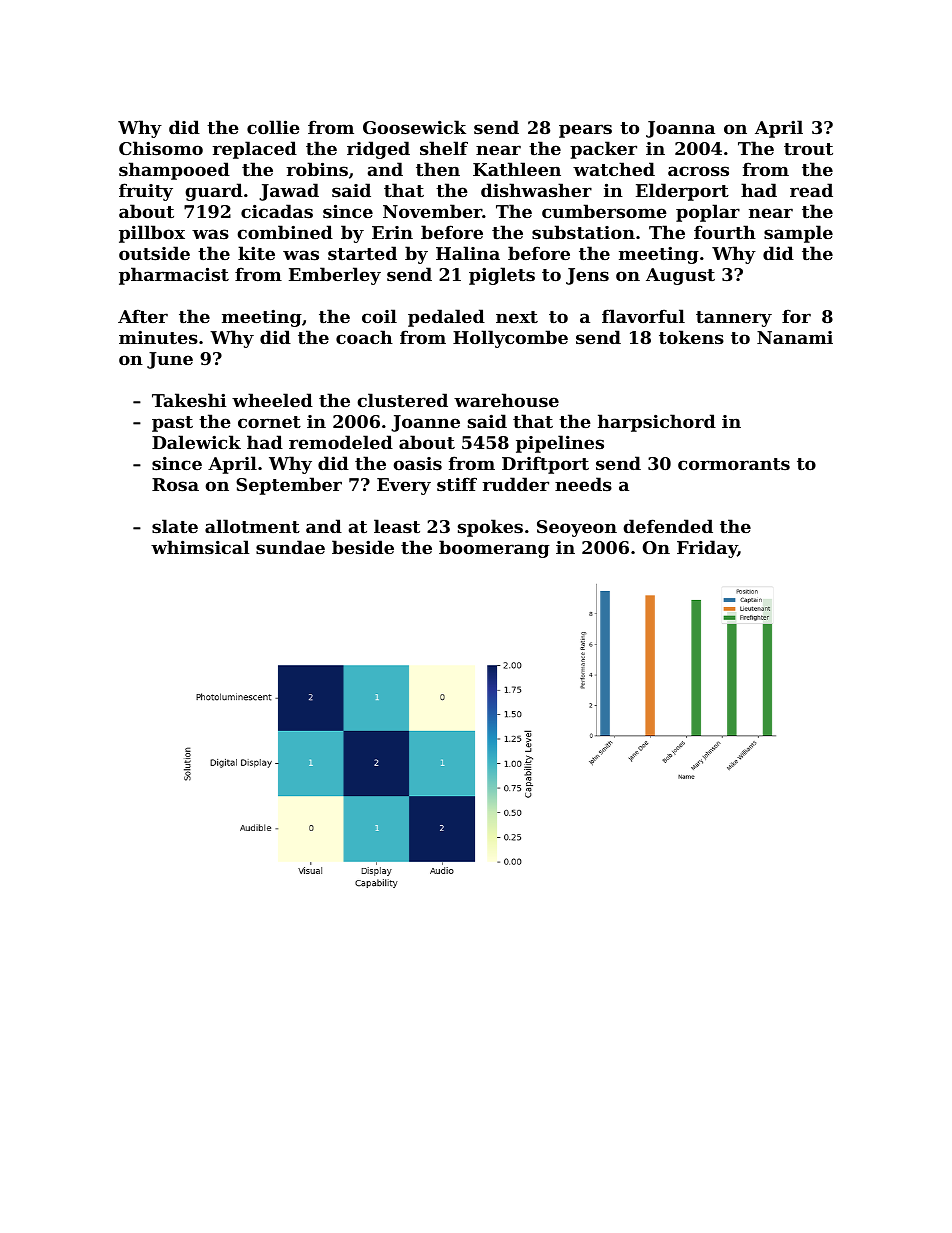  What do you see at coordinates (708, 213) in the screenshot?
I see `poplar` at bounding box center [708, 213].
